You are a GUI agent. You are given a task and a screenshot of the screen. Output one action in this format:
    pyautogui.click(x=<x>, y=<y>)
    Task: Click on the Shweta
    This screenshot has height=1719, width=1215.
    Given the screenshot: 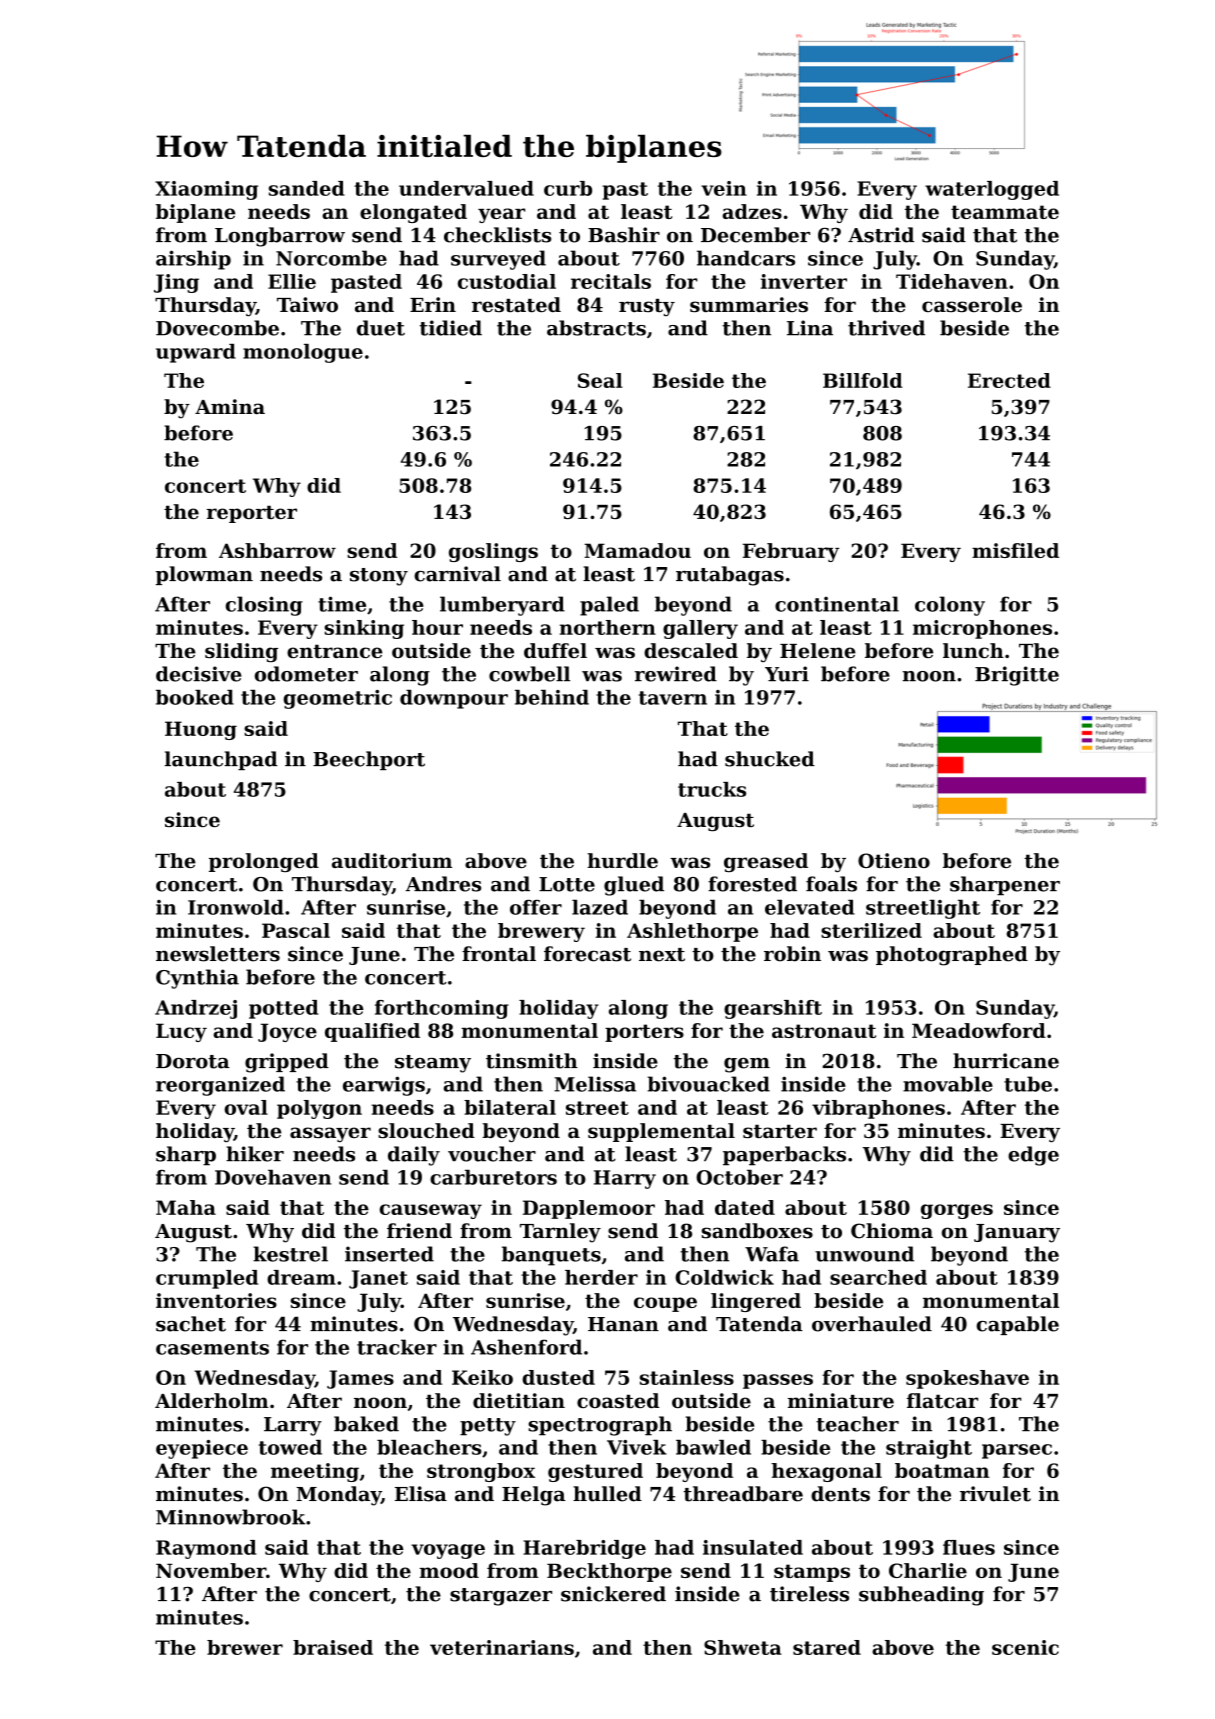 What is the action you would take?
    pyautogui.click(x=743, y=1647)
